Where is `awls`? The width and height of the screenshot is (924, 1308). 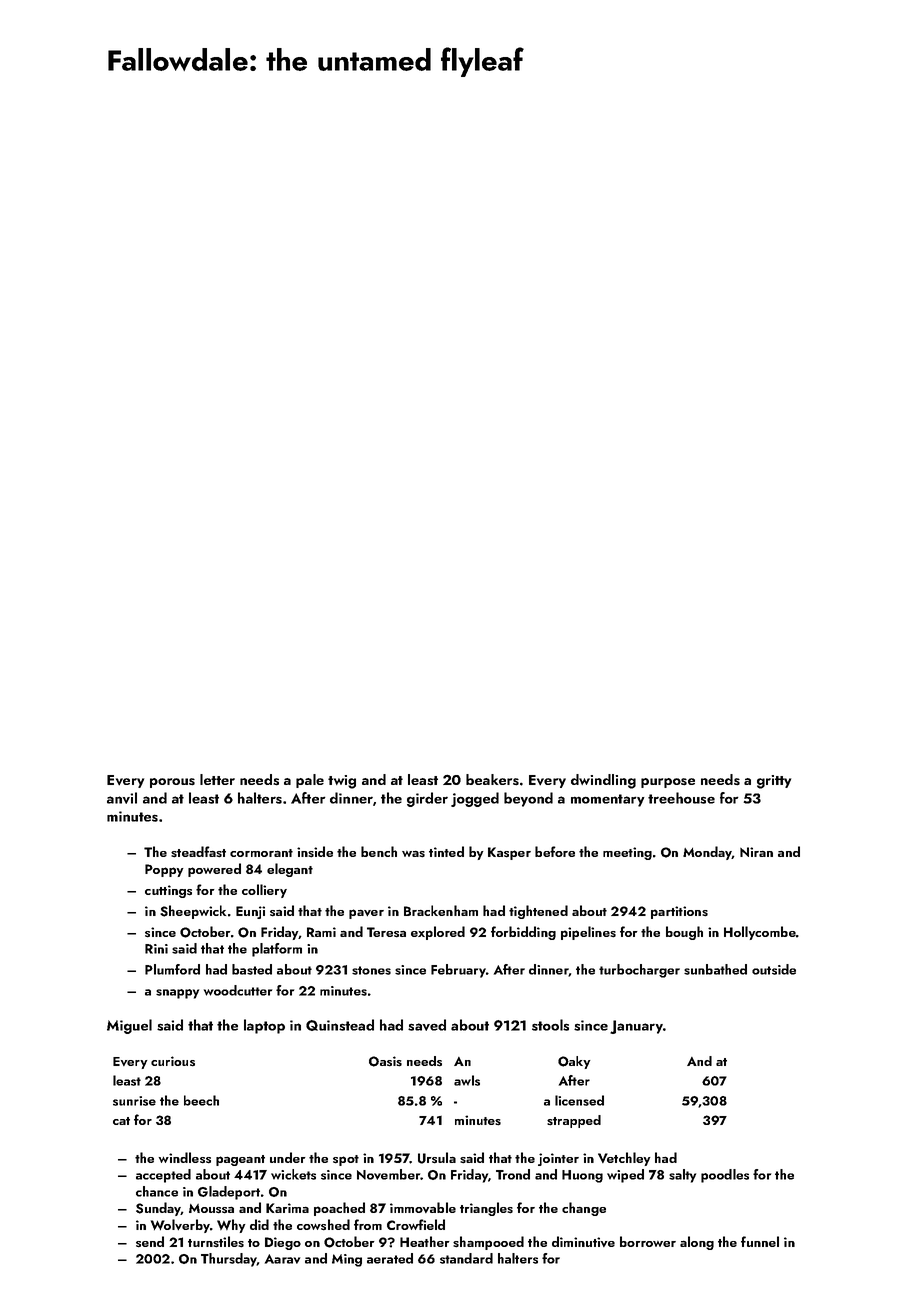
awls is located at coordinates (467, 1080).
